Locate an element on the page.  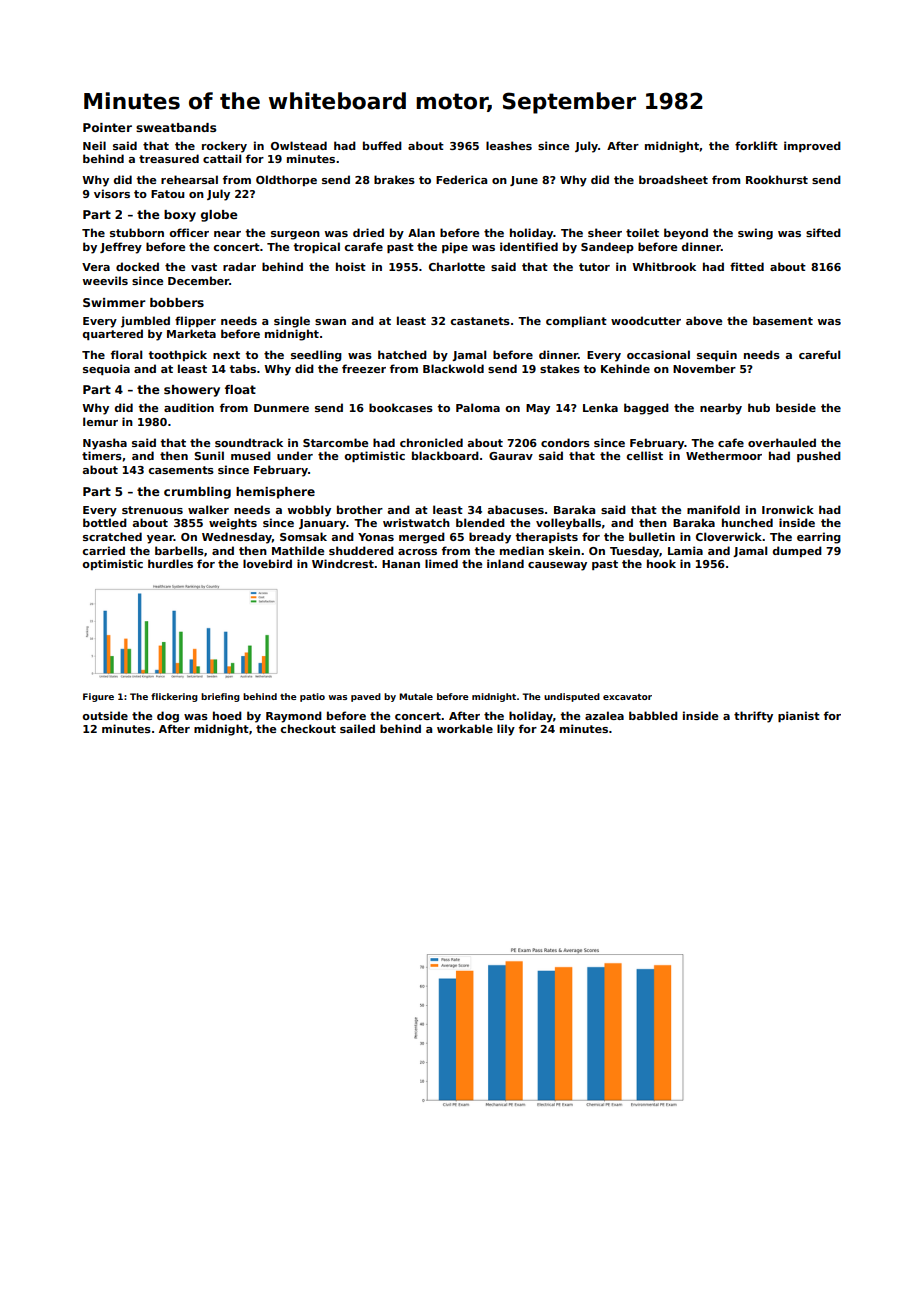
Neil is located at coordinates (94, 145).
